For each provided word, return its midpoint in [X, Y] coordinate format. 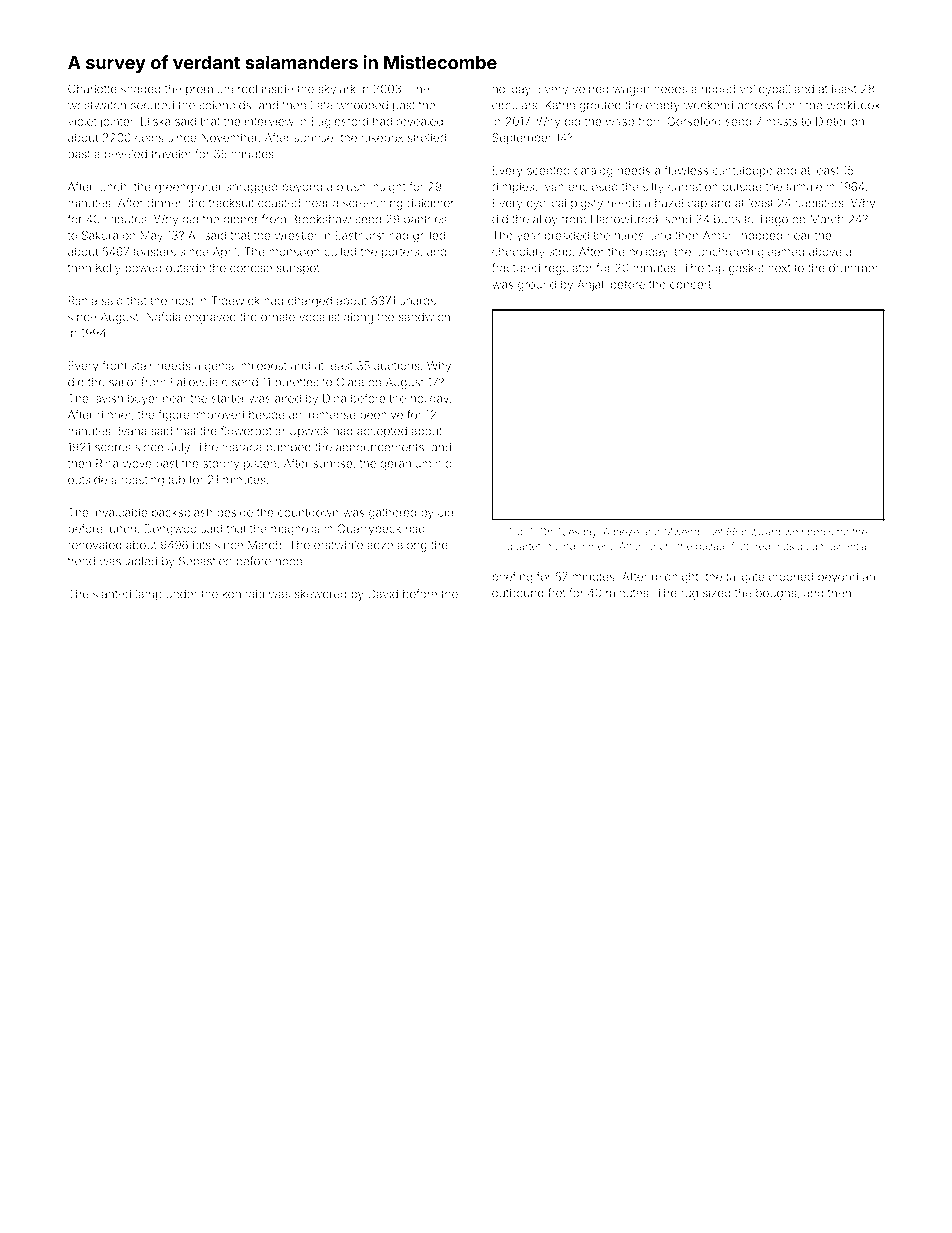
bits [202, 545]
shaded [141, 89]
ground [537, 286]
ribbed [718, 89]
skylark [337, 90]
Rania [82, 300]
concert [690, 285]
